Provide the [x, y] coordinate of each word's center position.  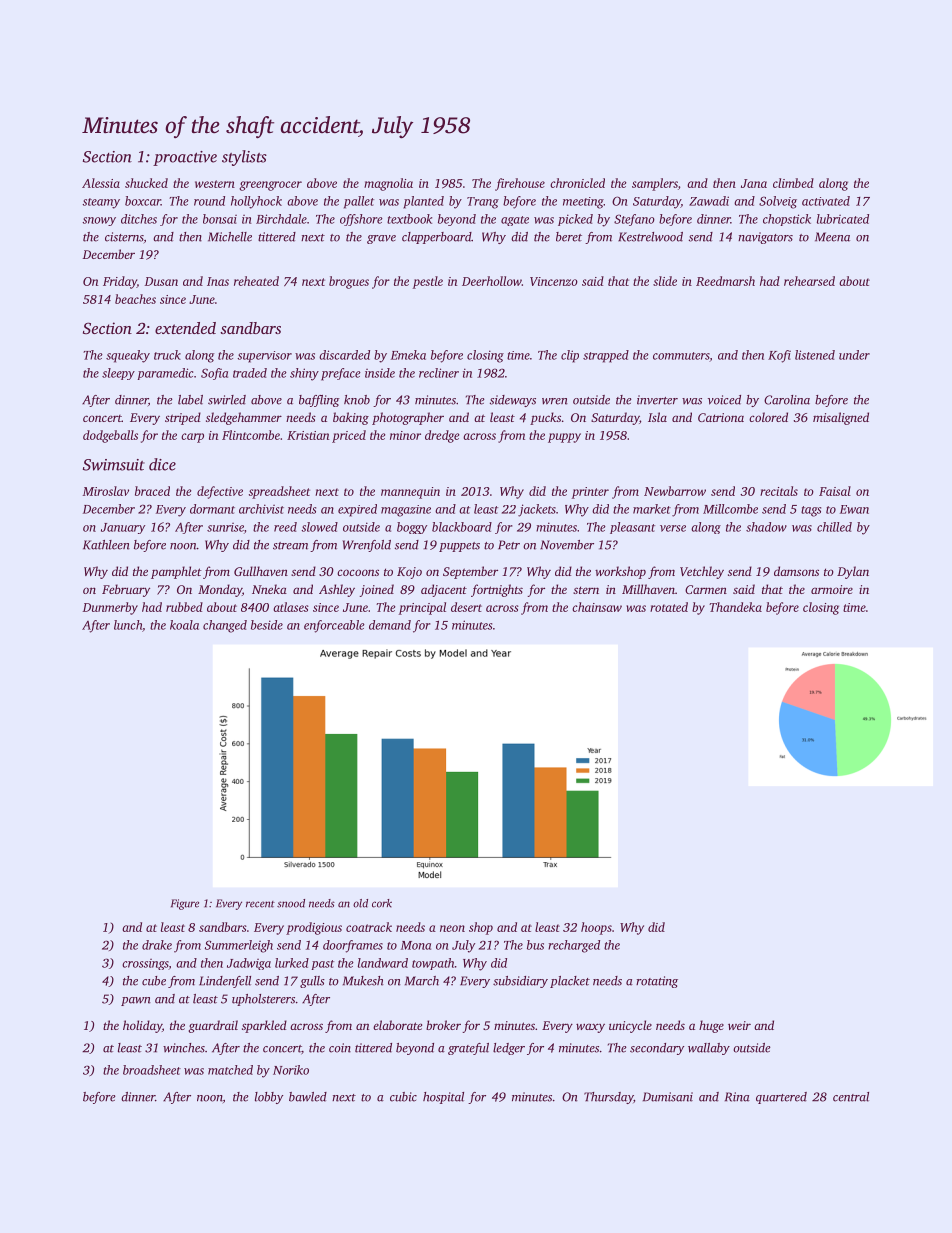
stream [290, 546]
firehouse [520, 184]
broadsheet [152, 1070]
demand [390, 625]
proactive [185, 158]
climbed [793, 183]
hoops [596, 928]
